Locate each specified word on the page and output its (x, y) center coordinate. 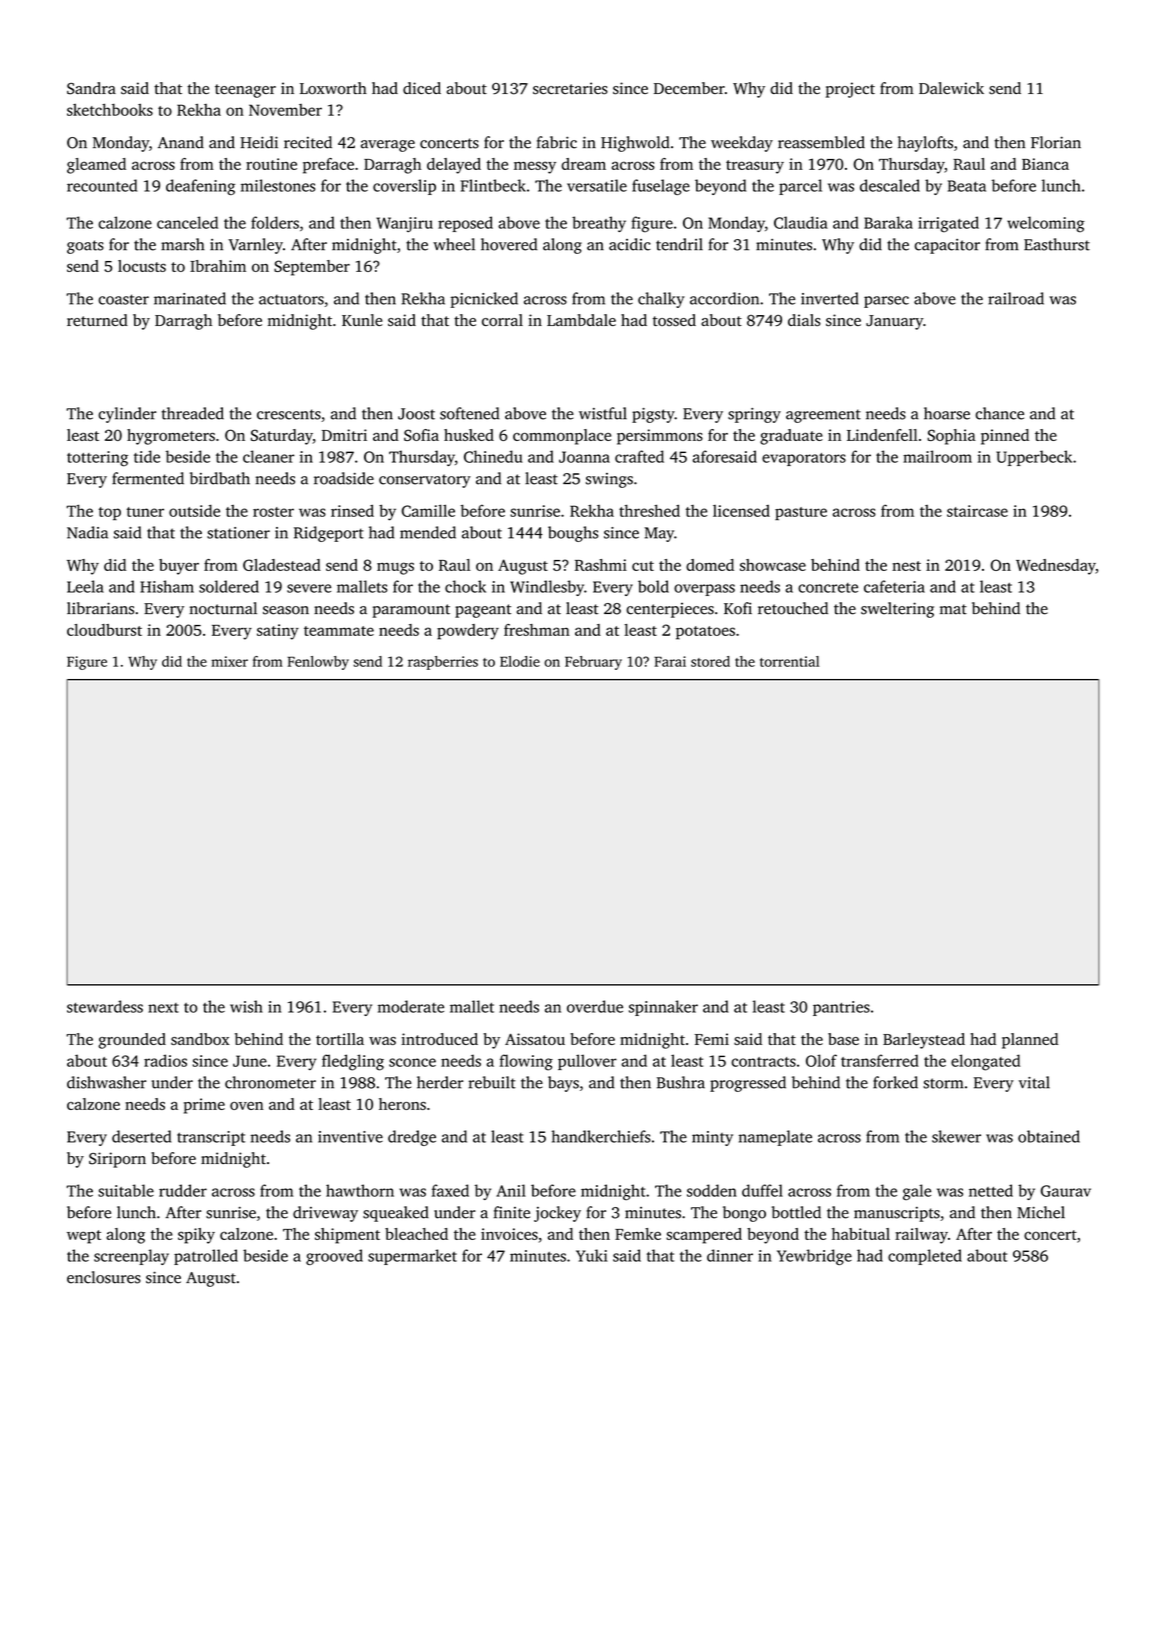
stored (710, 661)
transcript (211, 1138)
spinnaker (663, 1008)
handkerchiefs (601, 1136)
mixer (229, 661)
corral (502, 320)
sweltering (897, 610)
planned (1030, 1041)
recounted (102, 185)
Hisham (167, 586)
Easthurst (1057, 244)
